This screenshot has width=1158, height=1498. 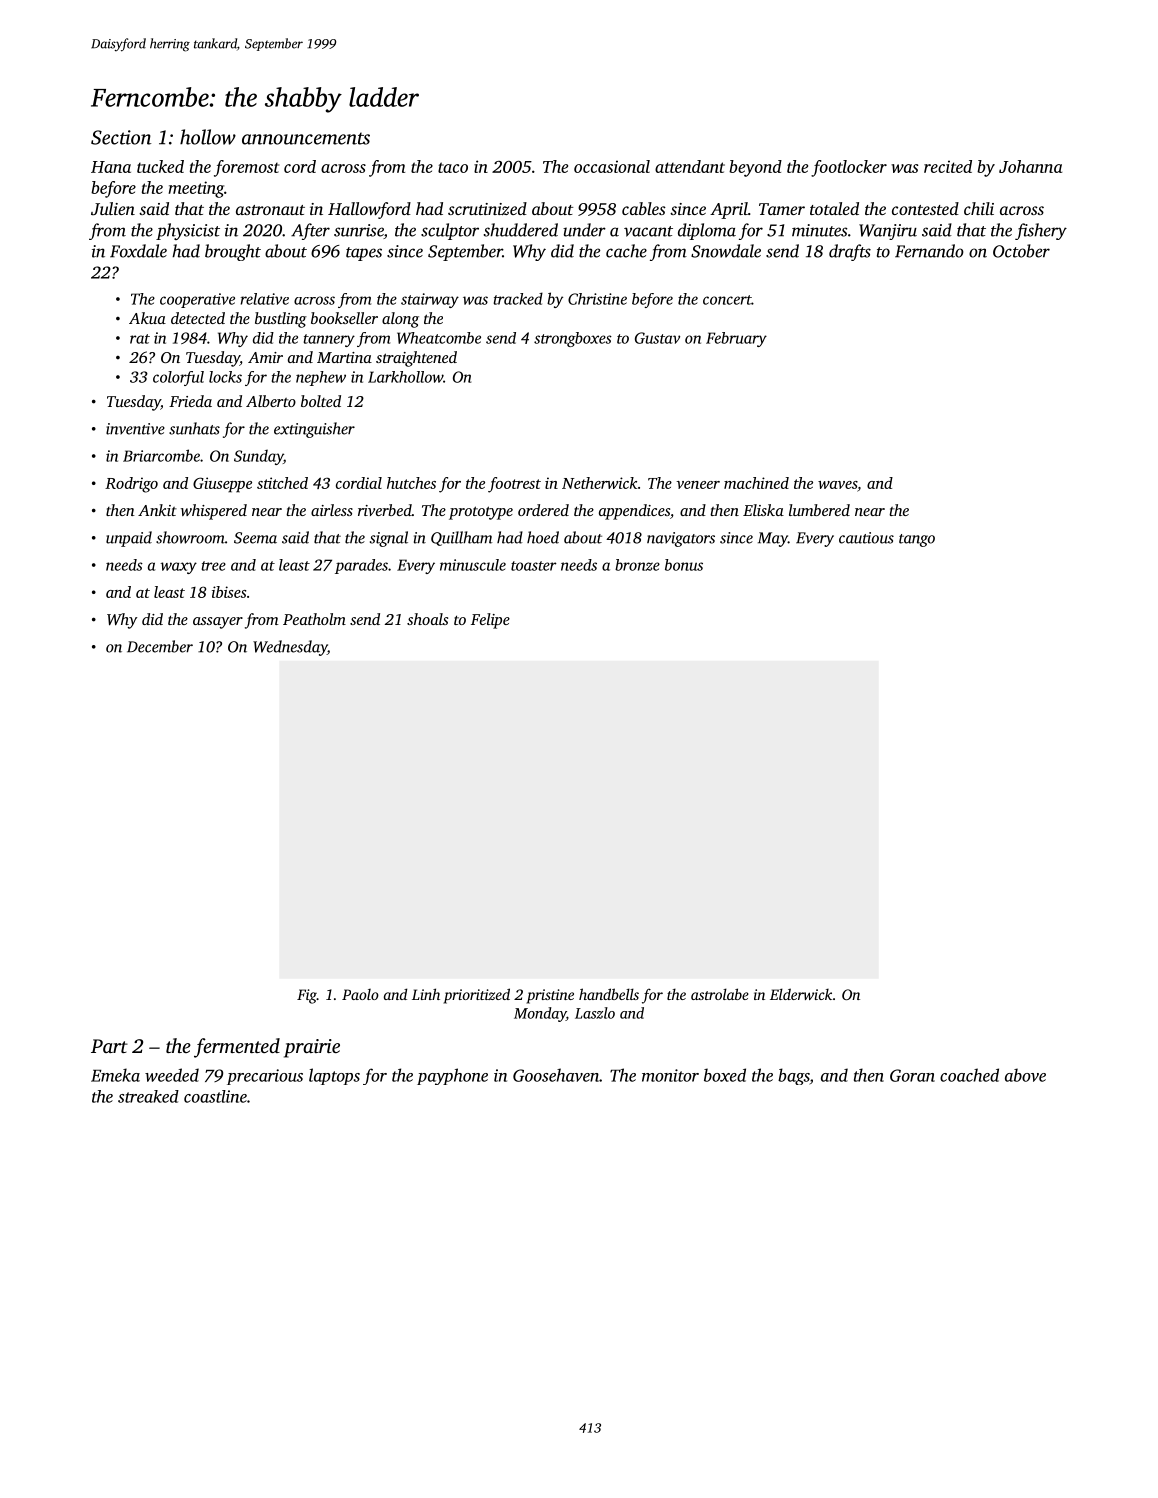 What do you see at coordinates (888, 232) in the screenshot?
I see `Wanjiru` at bounding box center [888, 232].
